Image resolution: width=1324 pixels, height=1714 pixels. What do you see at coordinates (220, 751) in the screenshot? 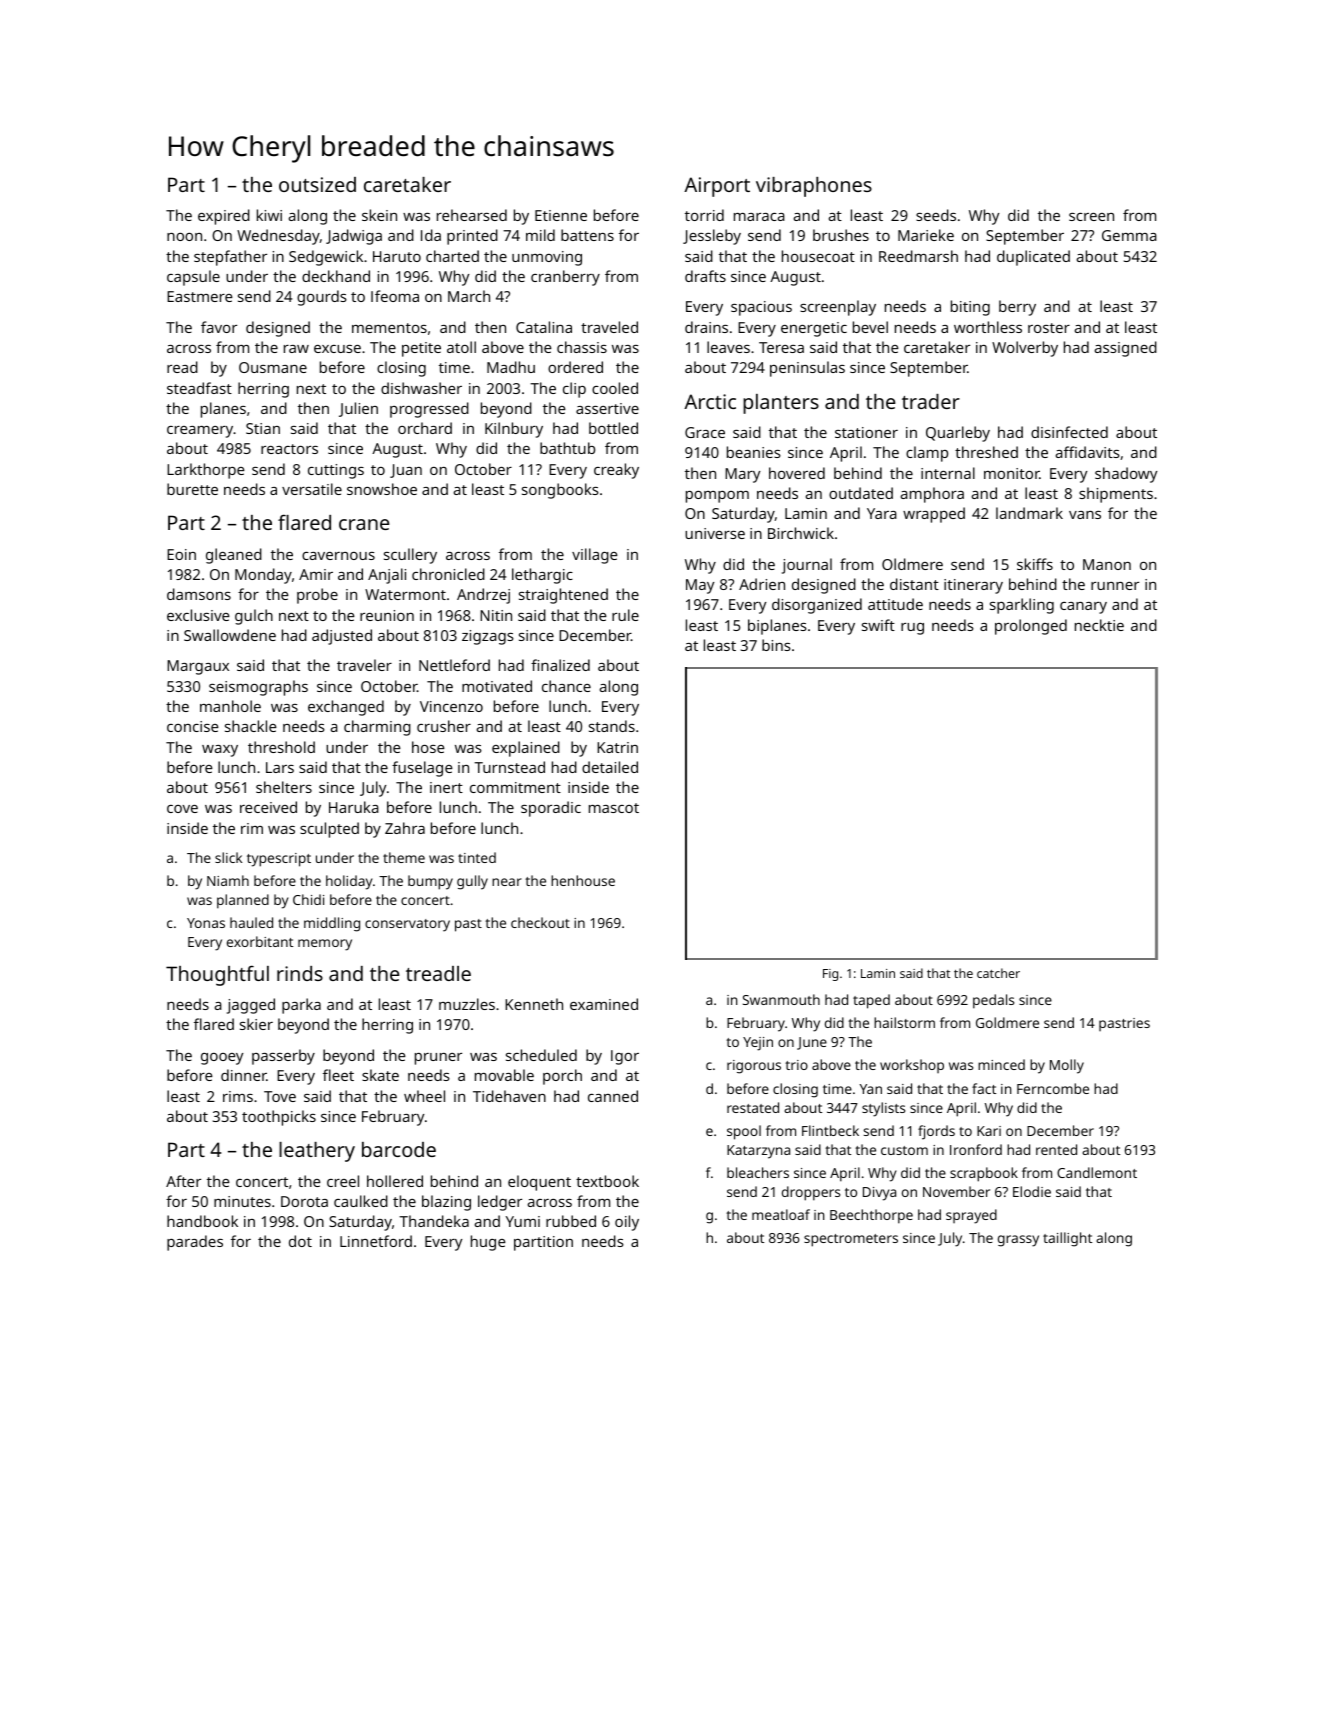
I see `waxy` at bounding box center [220, 751].
